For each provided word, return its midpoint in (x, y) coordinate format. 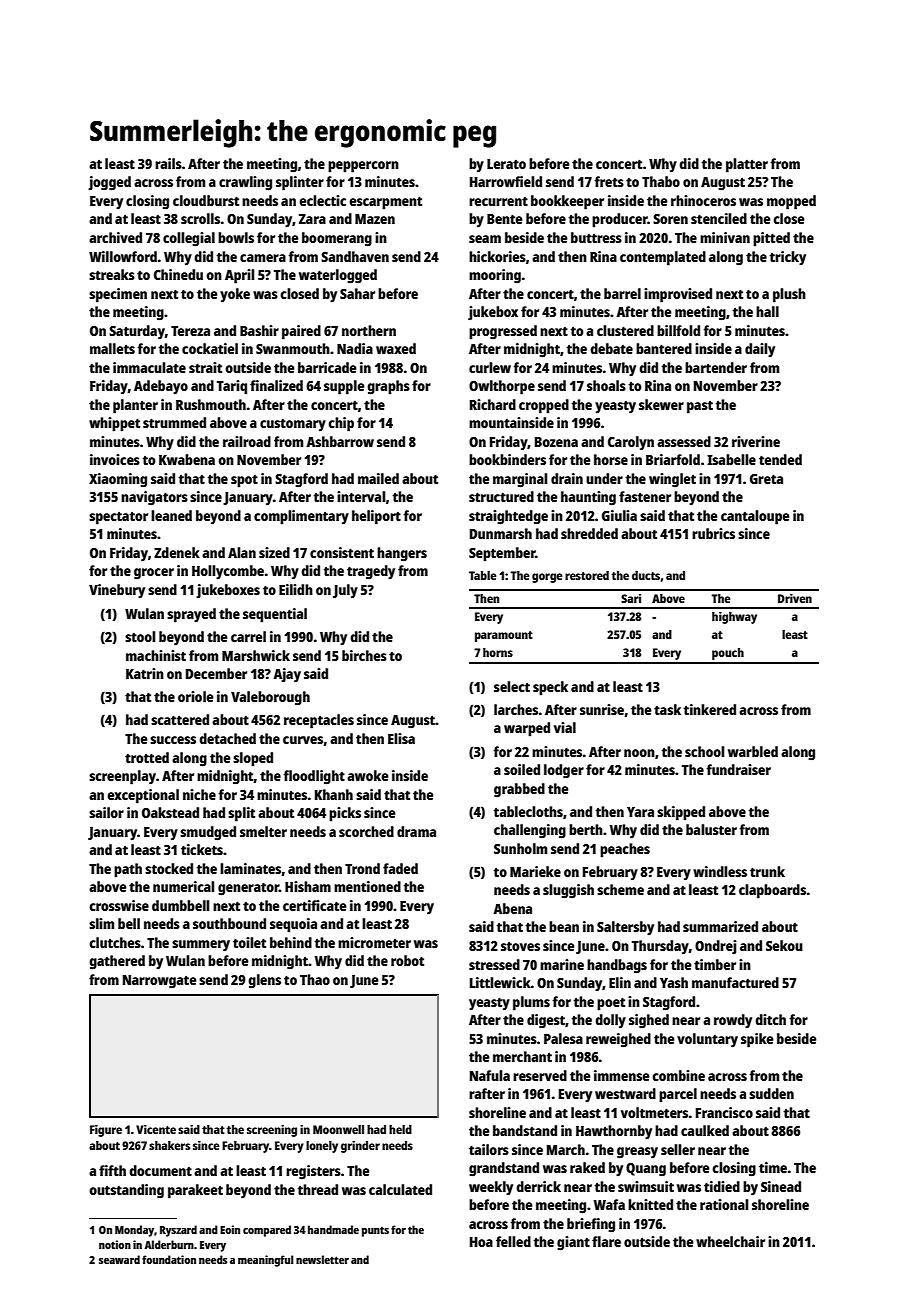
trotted (147, 757)
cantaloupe (755, 517)
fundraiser (738, 769)
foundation (169, 1259)
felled (513, 1241)
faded (400, 868)
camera (263, 258)
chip (341, 424)
